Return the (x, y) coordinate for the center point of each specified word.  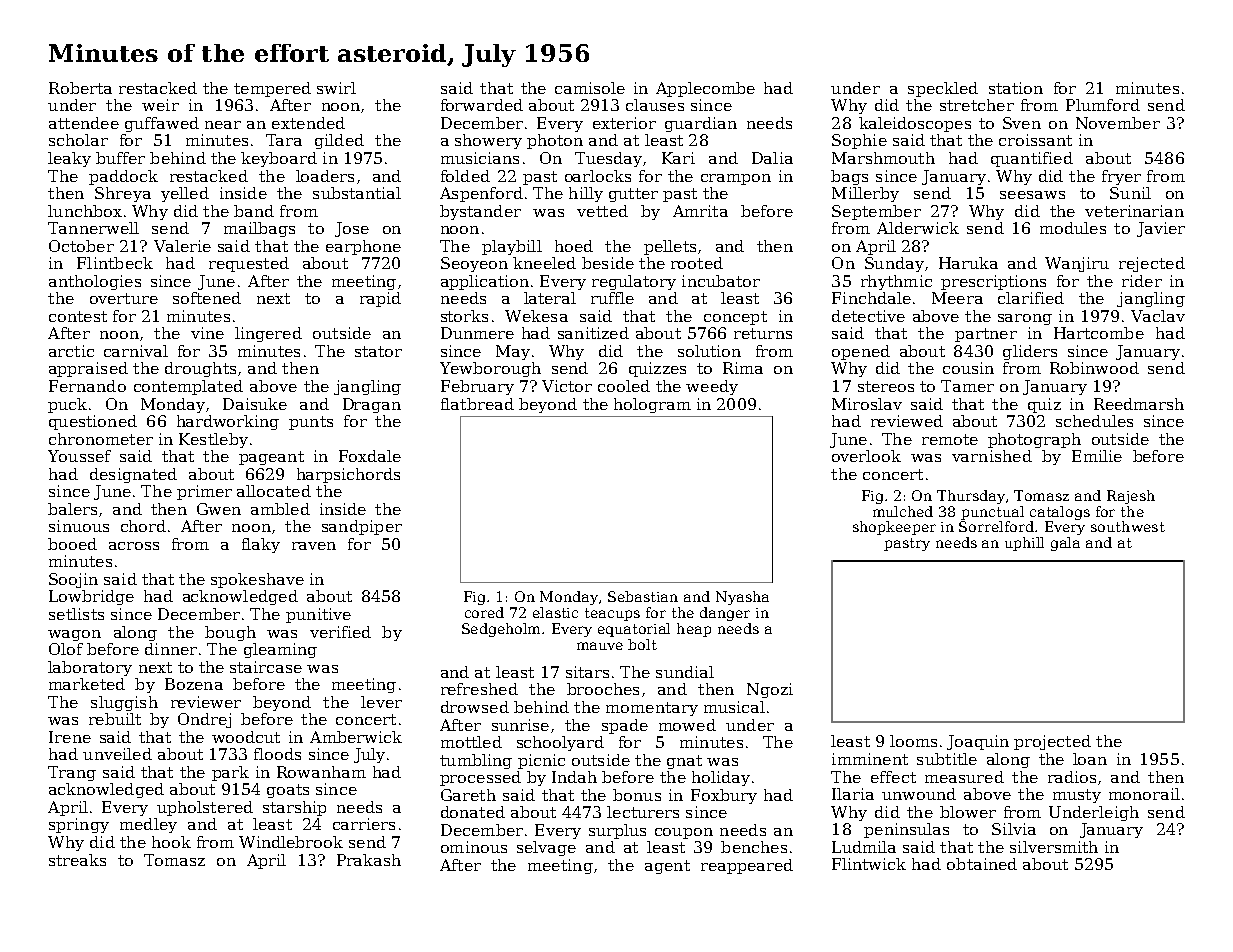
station (1016, 88)
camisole (590, 88)
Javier (1161, 229)
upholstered (205, 808)
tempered (272, 89)
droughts (200, 369)
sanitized (593, 333)
